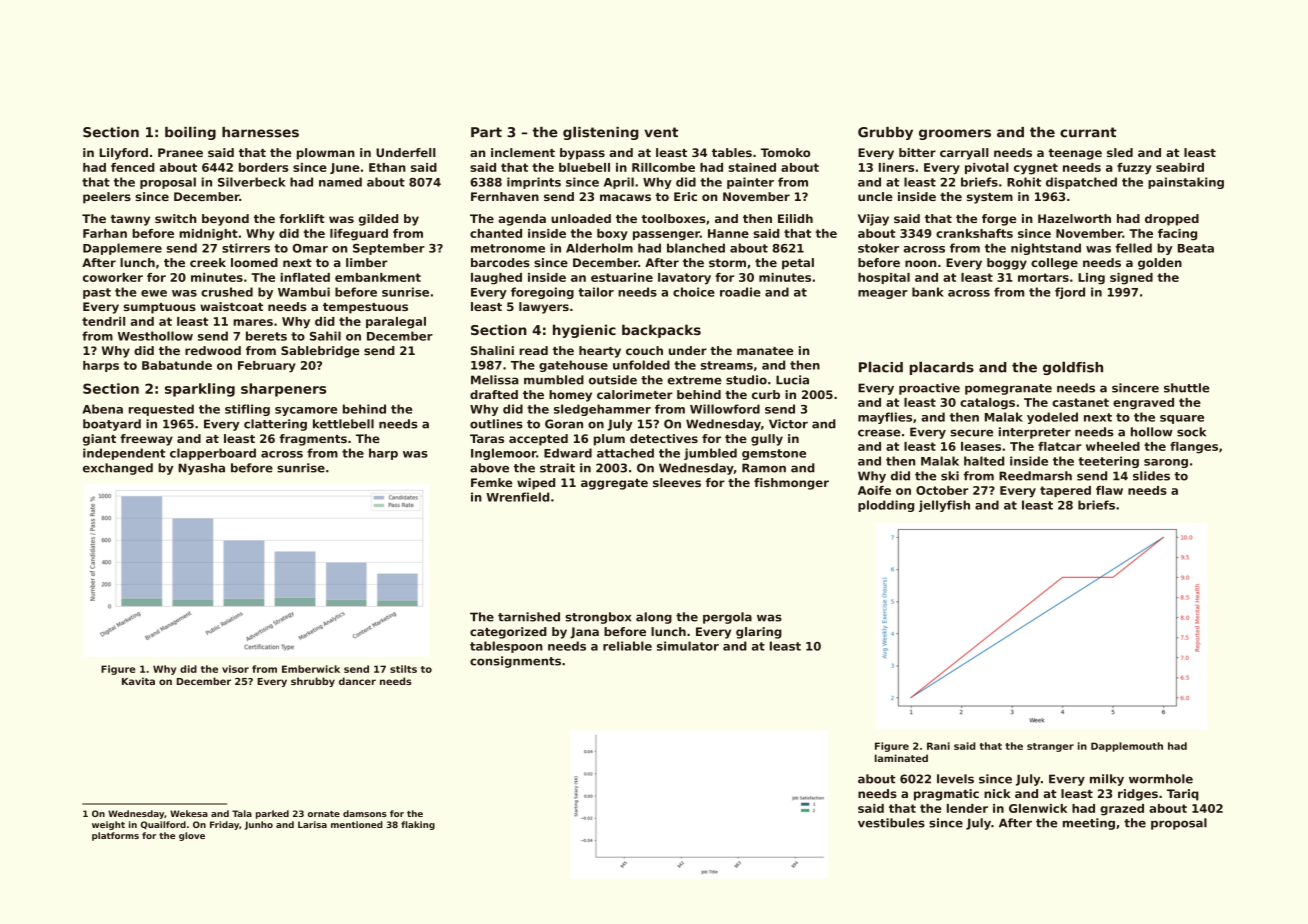 The height and width of the screenshot is (924, 1308). Describe the element at coordinates (774, 454) in the screenshot. I see `gemstone` at that location.
